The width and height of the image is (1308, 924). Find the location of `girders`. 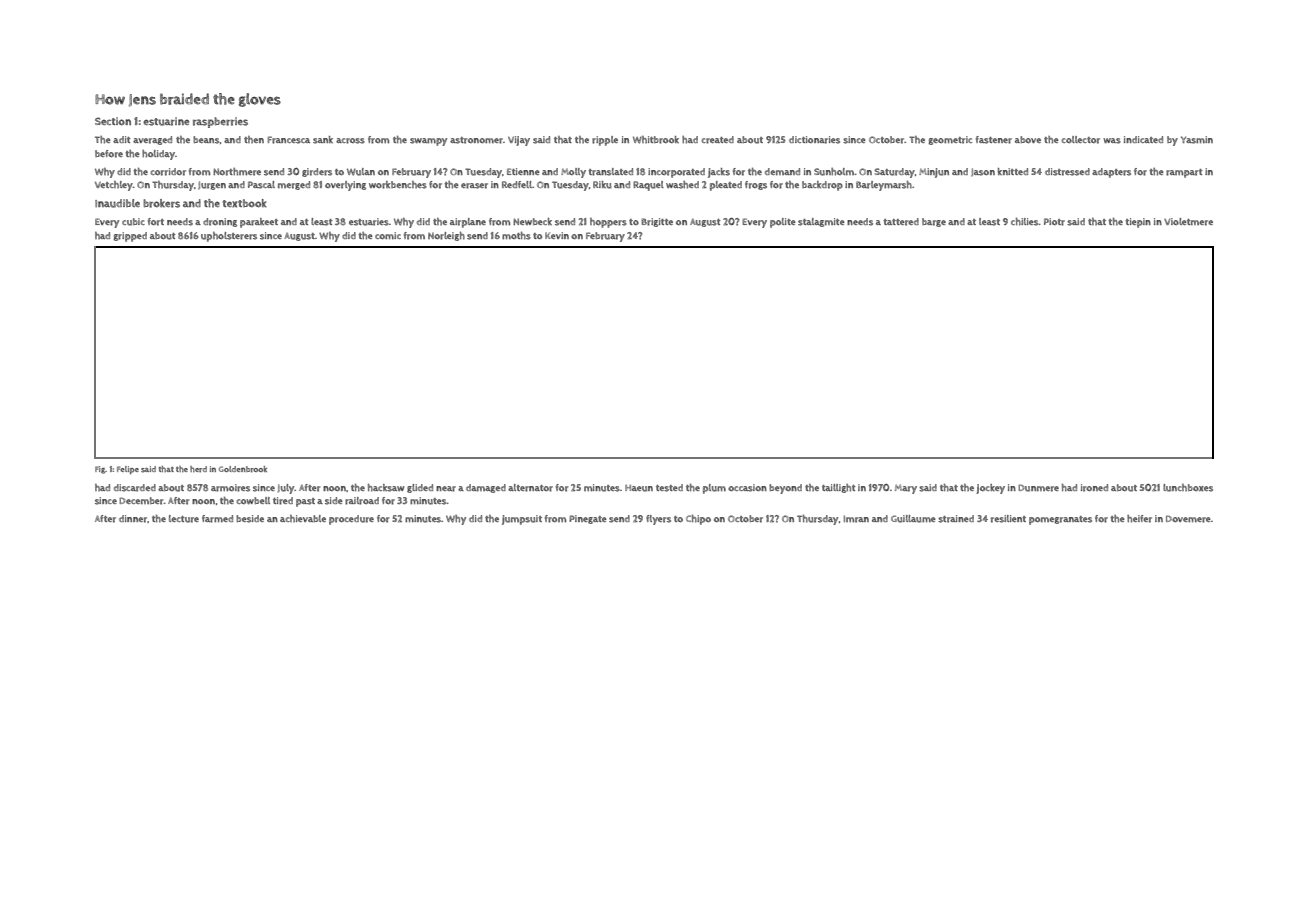

girders is located at coordinates (317, 172).
